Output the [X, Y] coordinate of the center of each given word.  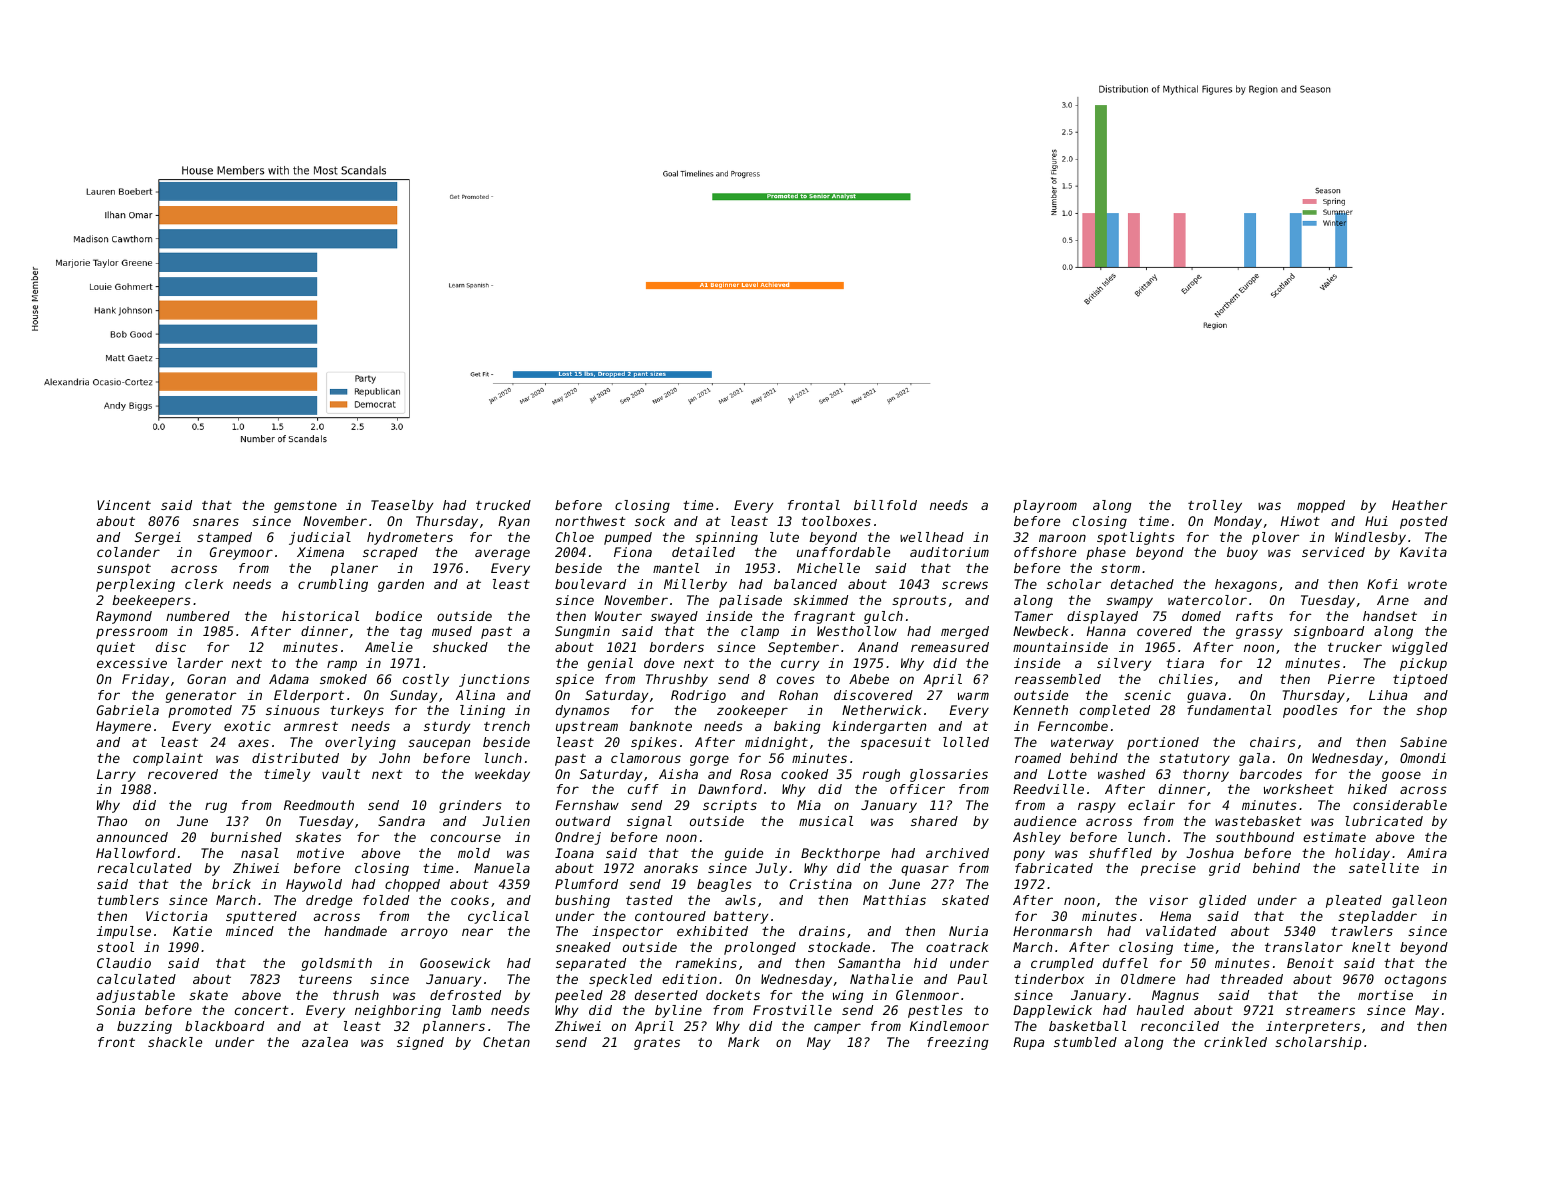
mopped [1321, 506]
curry [800, 665]
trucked [503, 505]
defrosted [465, 995]
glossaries [949, 775]
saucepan [439, 744]
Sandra [401, 821]
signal [649, 822]
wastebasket [1258, 821]
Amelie [389, 647]
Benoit [1310, 963]
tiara [1185, 663]
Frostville [792, 1010]
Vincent [124, 505]
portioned [1163, 743]
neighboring [398, 1011]
